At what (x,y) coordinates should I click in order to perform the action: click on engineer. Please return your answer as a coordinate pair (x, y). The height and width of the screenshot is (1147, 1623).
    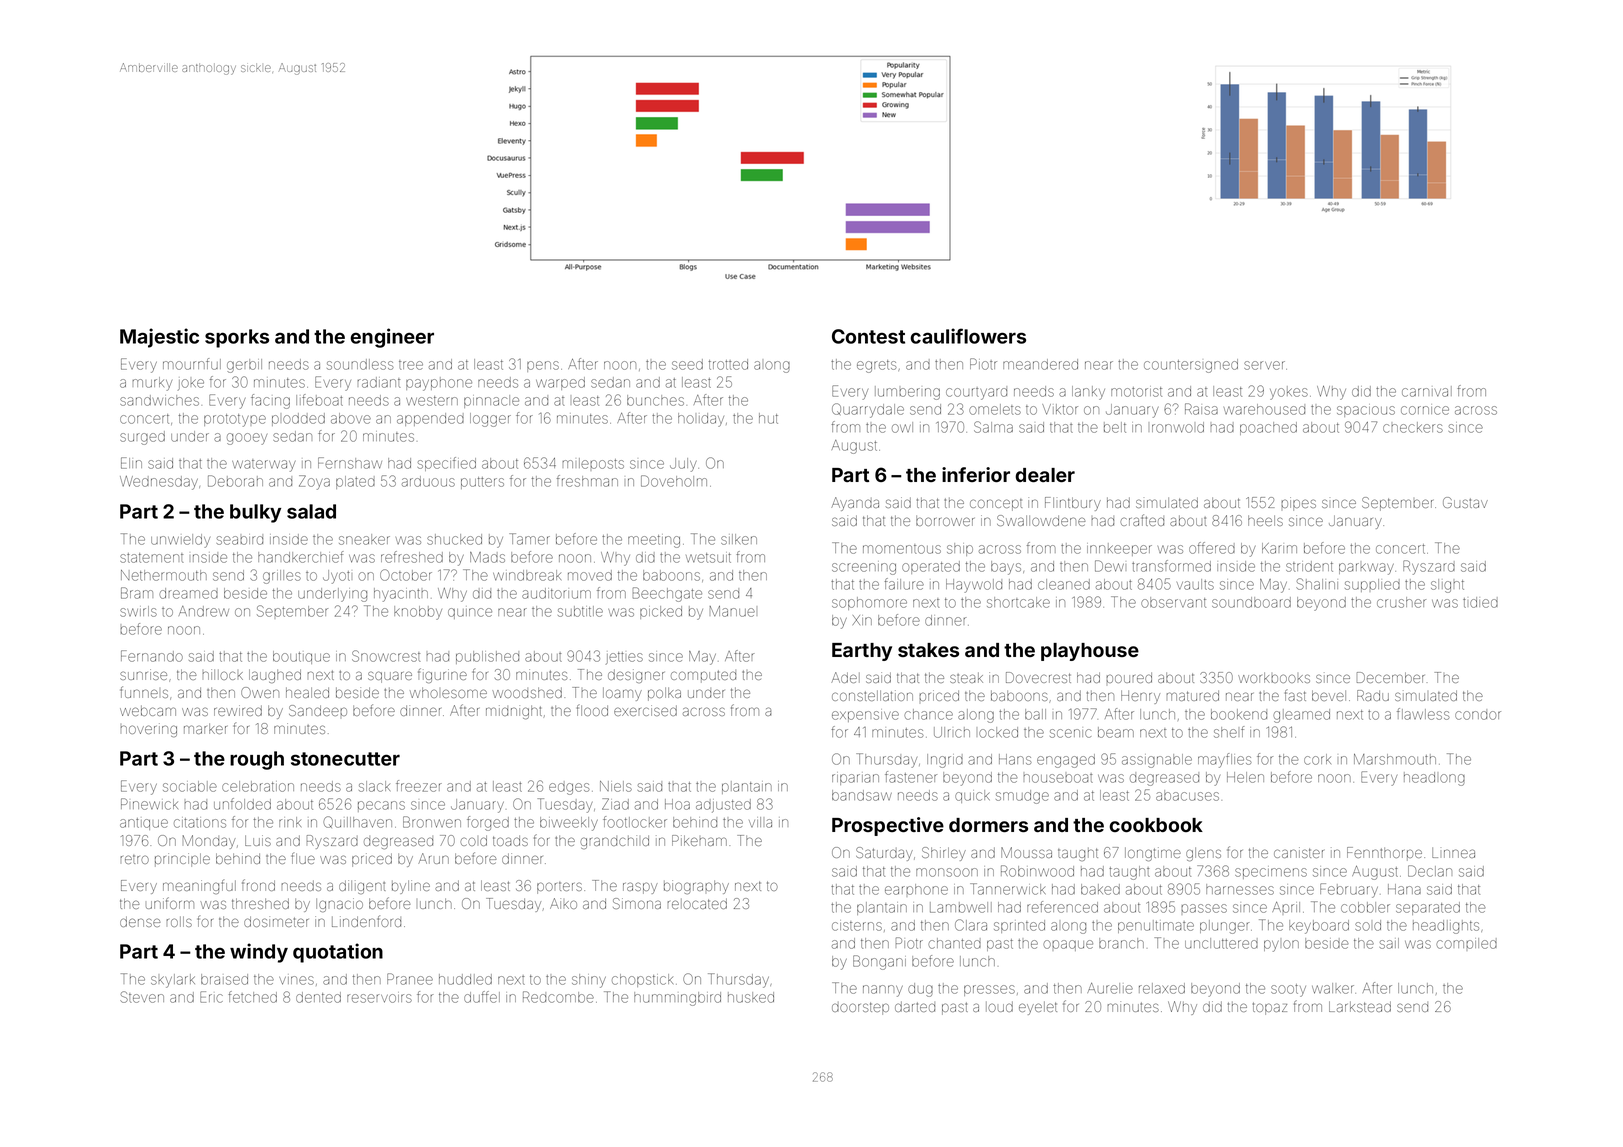
    Looking at the image, I should click on (392, 338).
